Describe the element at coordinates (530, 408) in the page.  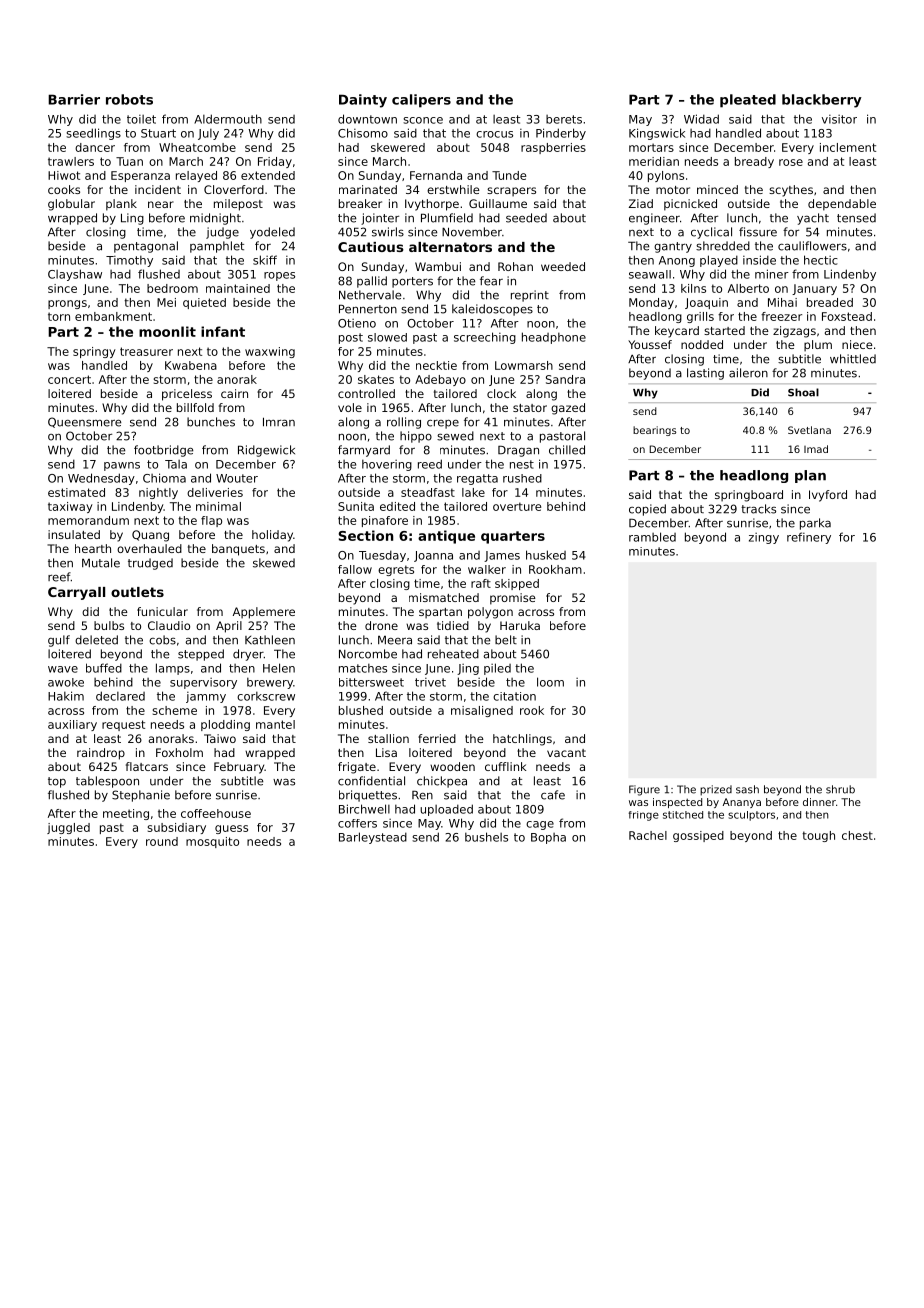
I see `stator` at that location.
